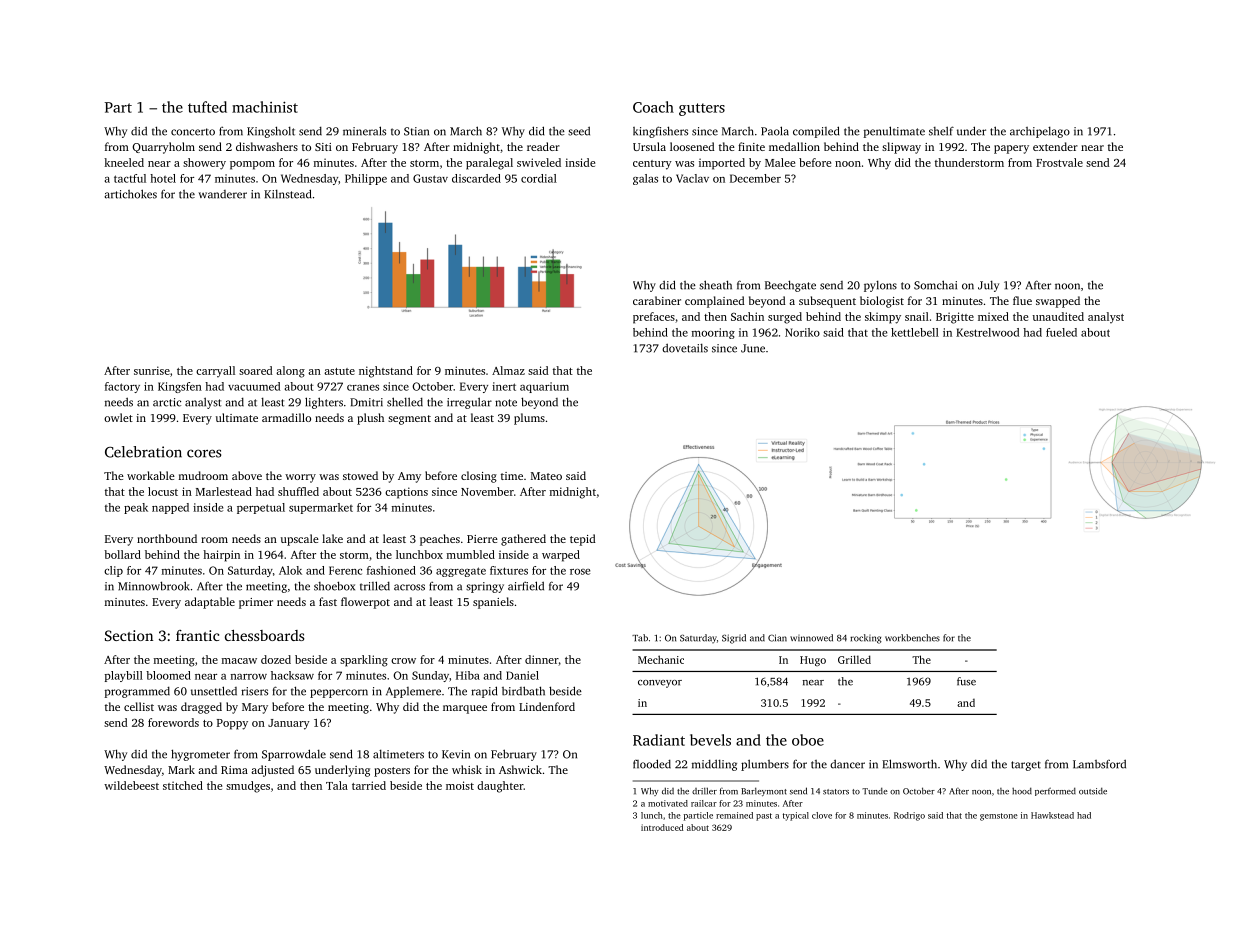  I want to click on archipelago, so click(1040, 132).
